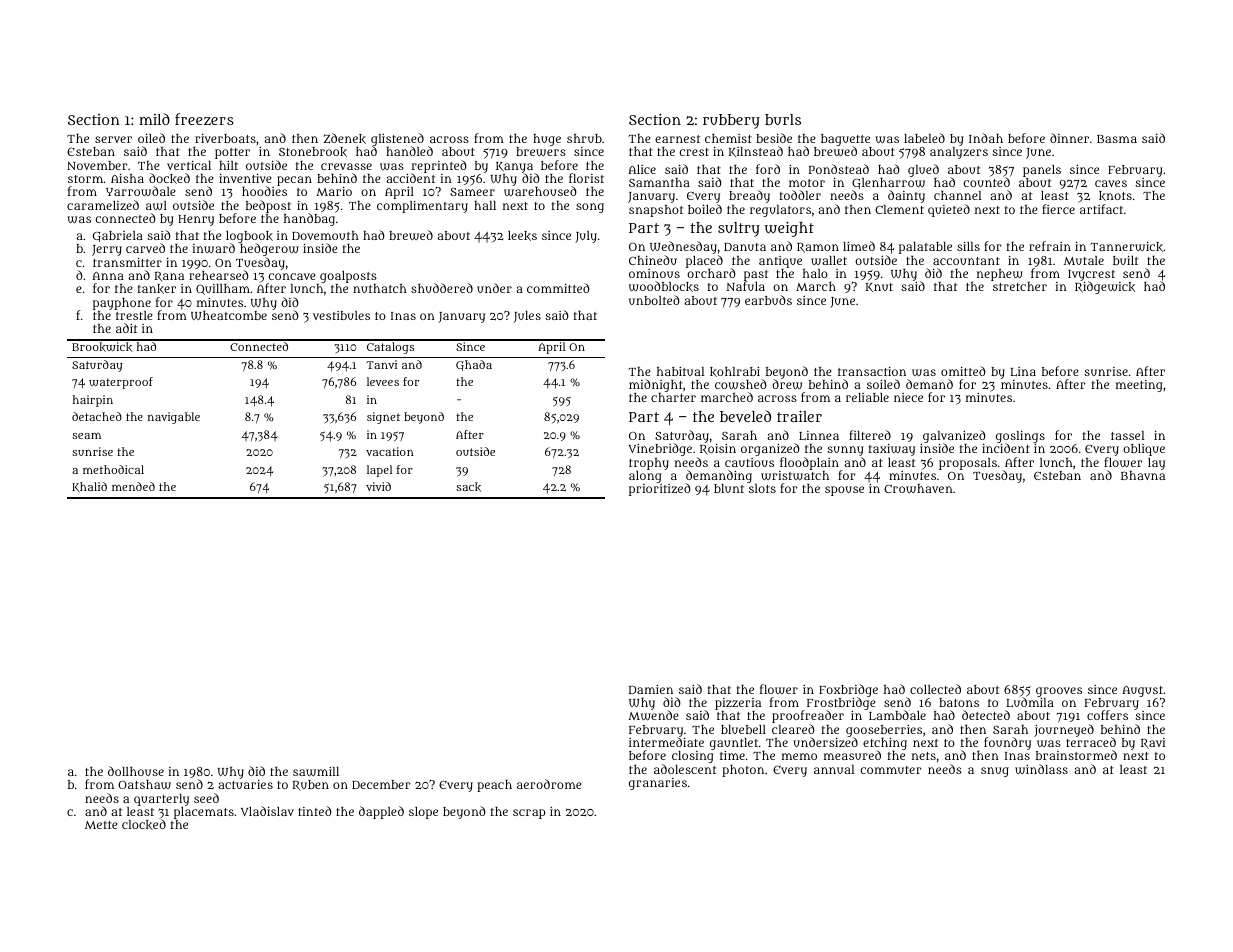  What do you see at coordinates (654, 273) in the image?
I see `ominous` at bounding box center [654, 273].
